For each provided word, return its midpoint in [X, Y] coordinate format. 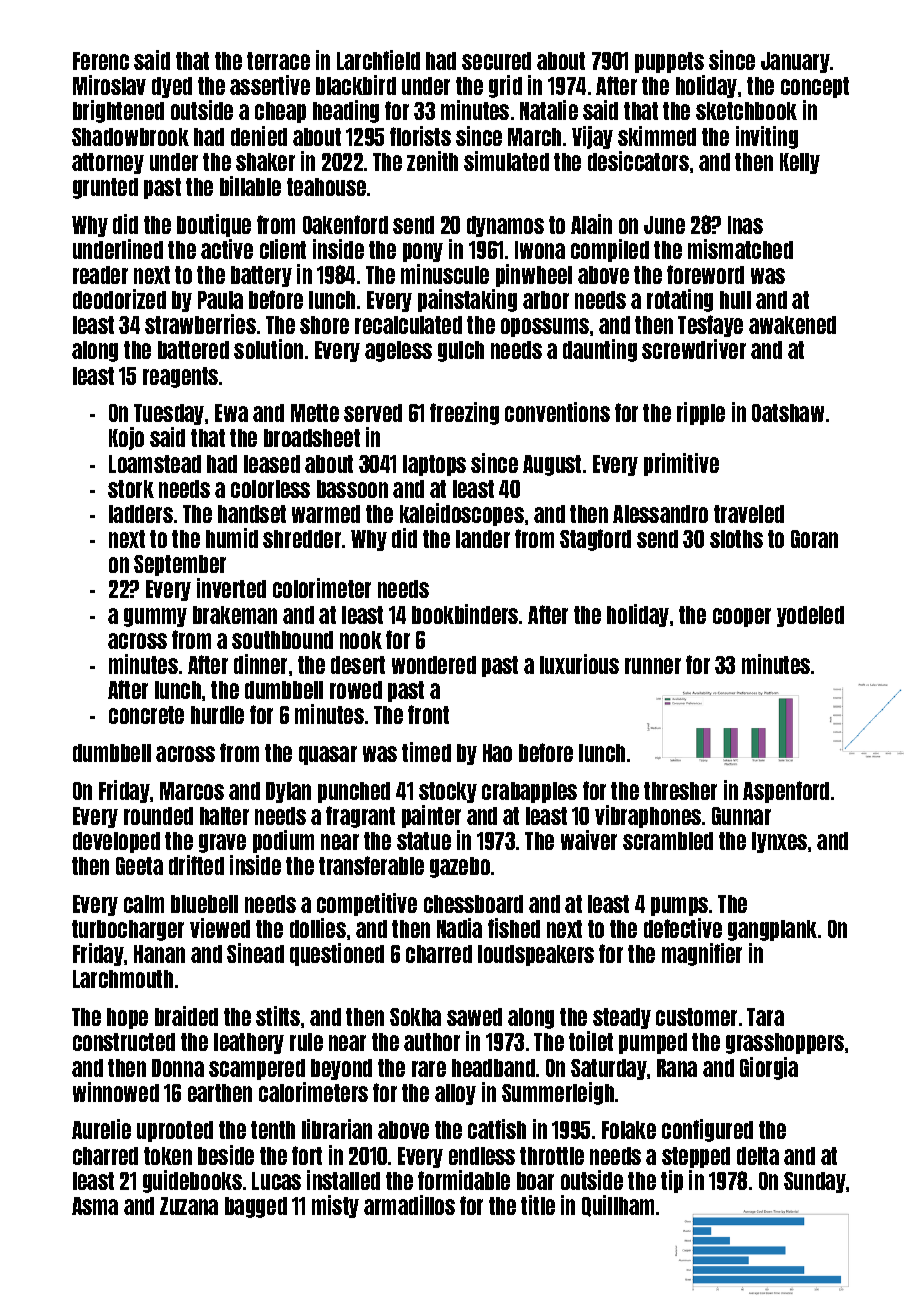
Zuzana [189, 1206]
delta [758, 1156]
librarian [337, 1129]
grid [505, 86]
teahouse [326, 187]
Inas [745, 225]
